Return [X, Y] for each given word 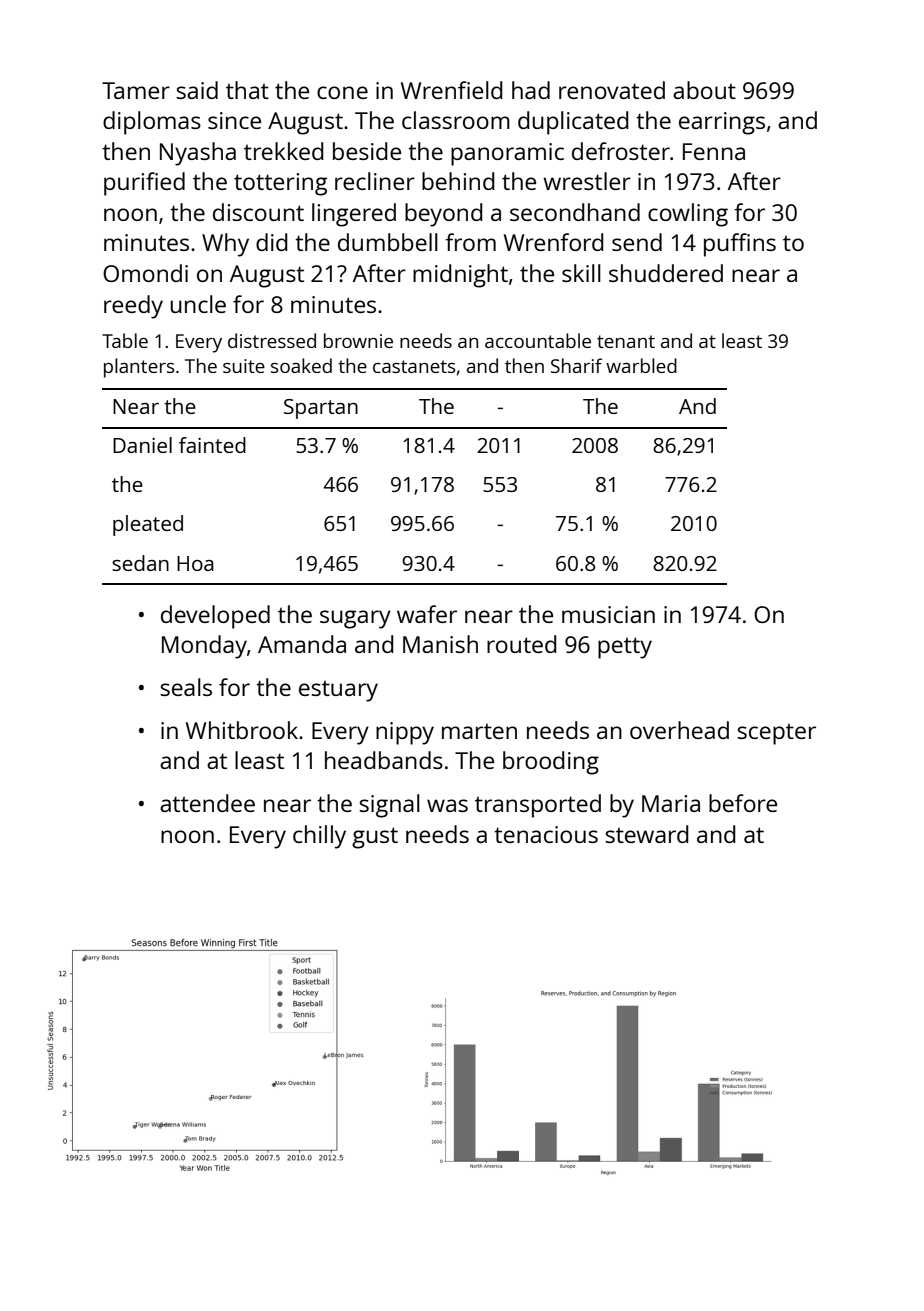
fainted [212, 445]
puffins [740, 245]
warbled [641, 365]
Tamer [136, 90]
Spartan [321, 409]
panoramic [507, 154]
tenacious [546, 834]
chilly [319, 837]
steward [646, 834]
